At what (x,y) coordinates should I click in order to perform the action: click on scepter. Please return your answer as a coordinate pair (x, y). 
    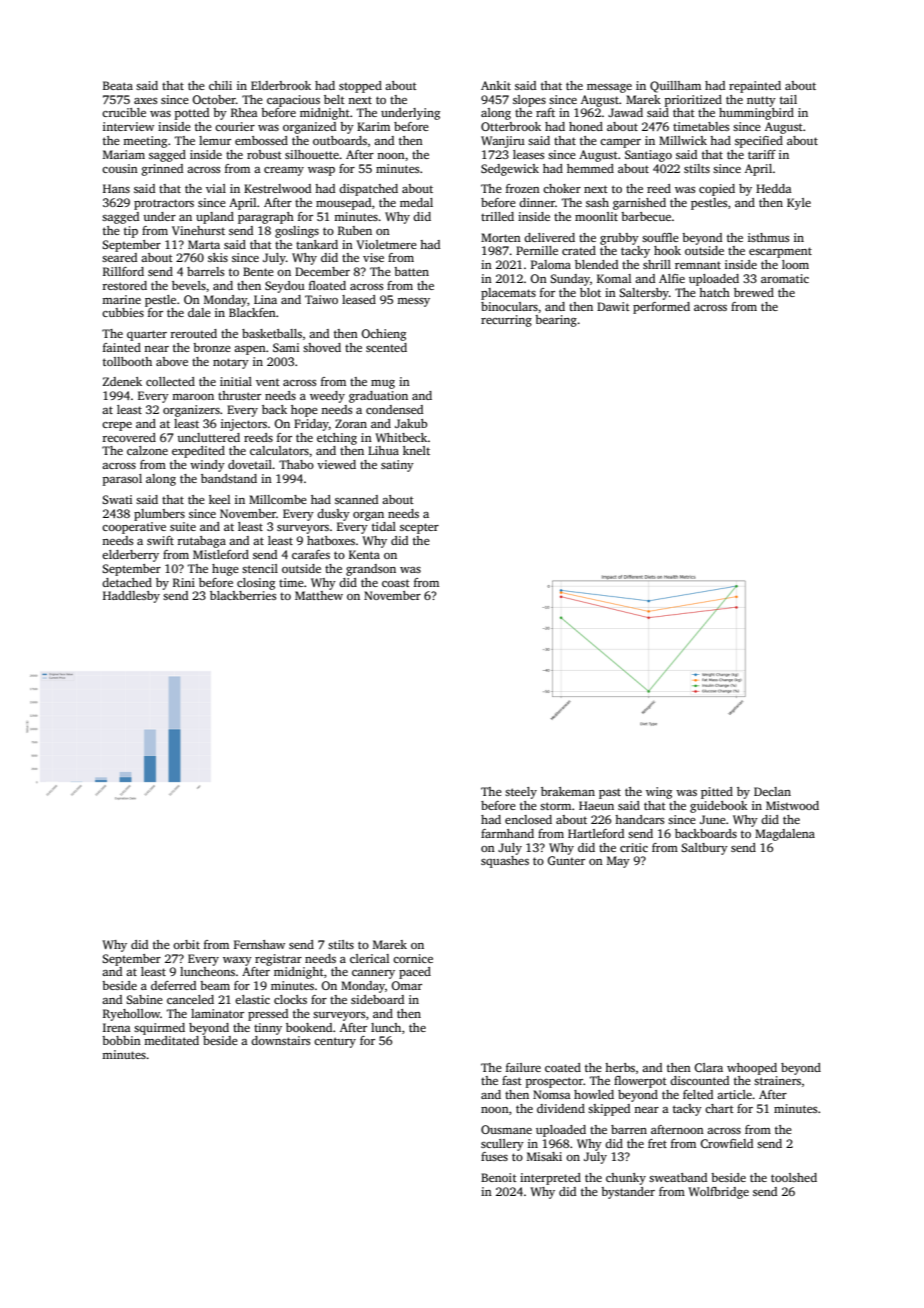
    Looking at the image, I should click on (419, 528).
